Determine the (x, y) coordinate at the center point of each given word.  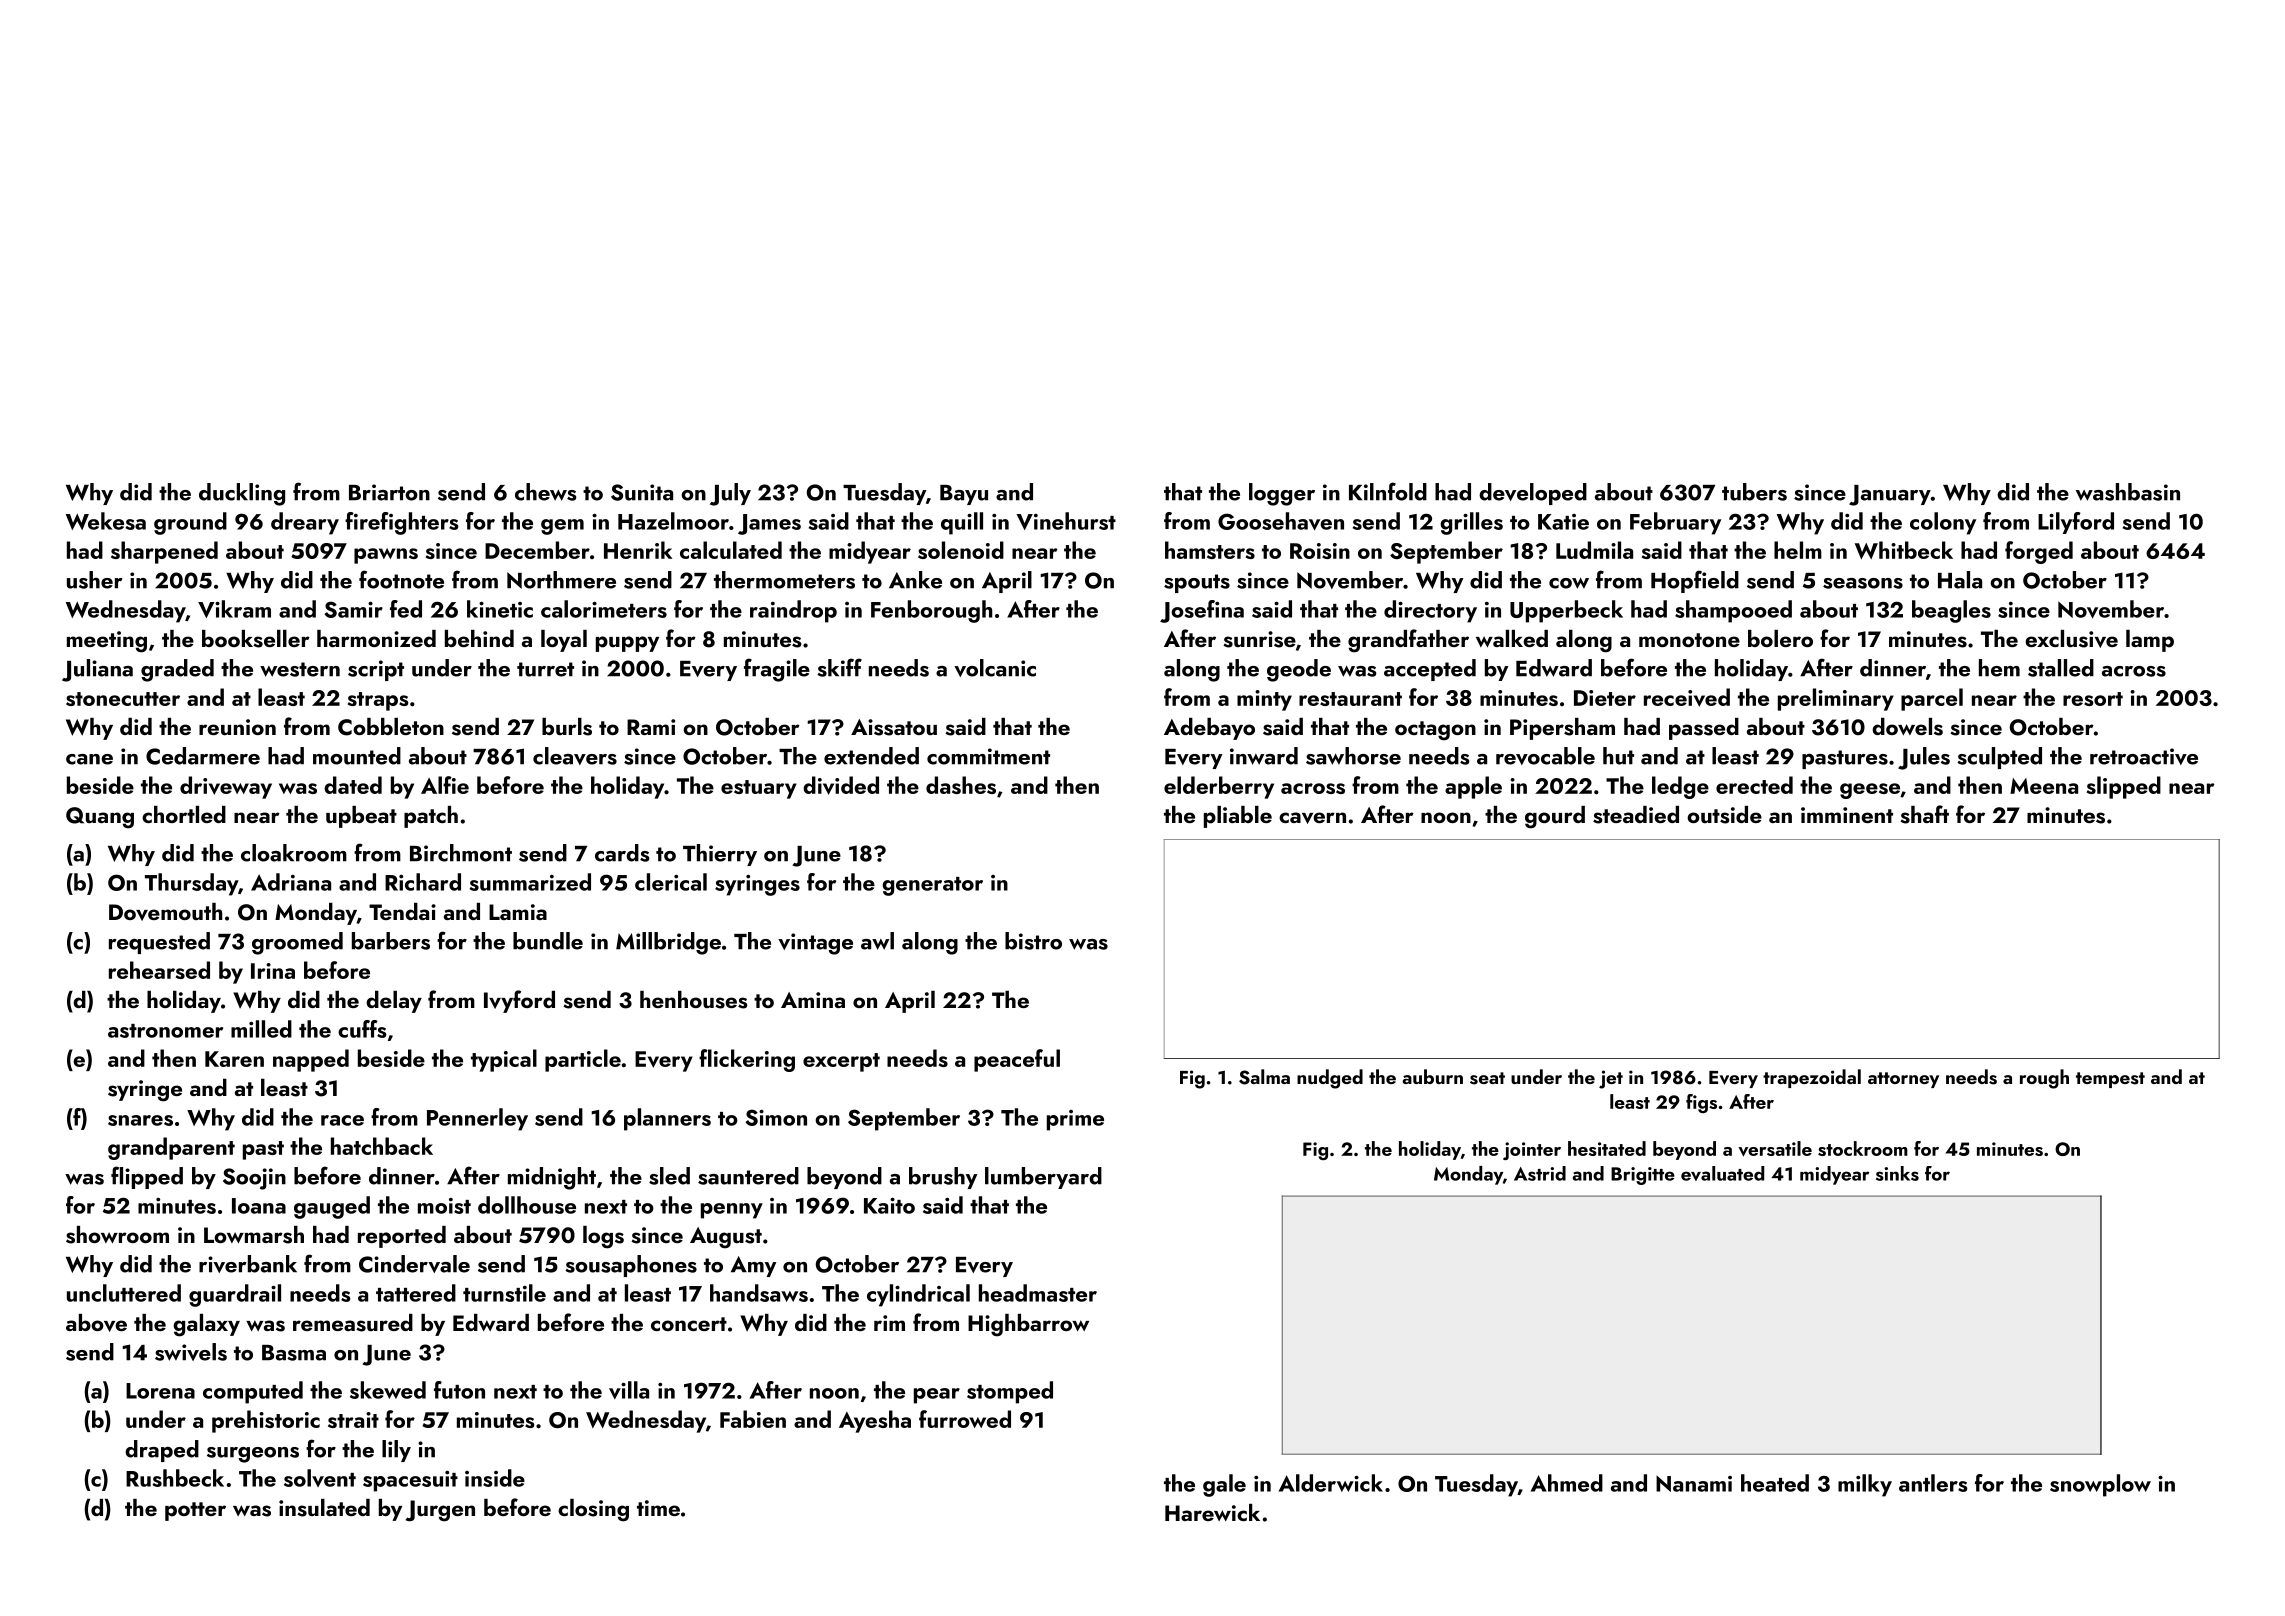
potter (195, 1511)
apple (1473, 787)
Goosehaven (1281, 521)
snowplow (2100, 1485)
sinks (1897, 1173)
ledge (1680, 787)
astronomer (165, 1031)
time (658, 1508)
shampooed (1733, 611)
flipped (147, 1177)
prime (1075, 1120)
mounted (357, 756)
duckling (242, 494)
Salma (1264, 1077)
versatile (1775, 1149)
